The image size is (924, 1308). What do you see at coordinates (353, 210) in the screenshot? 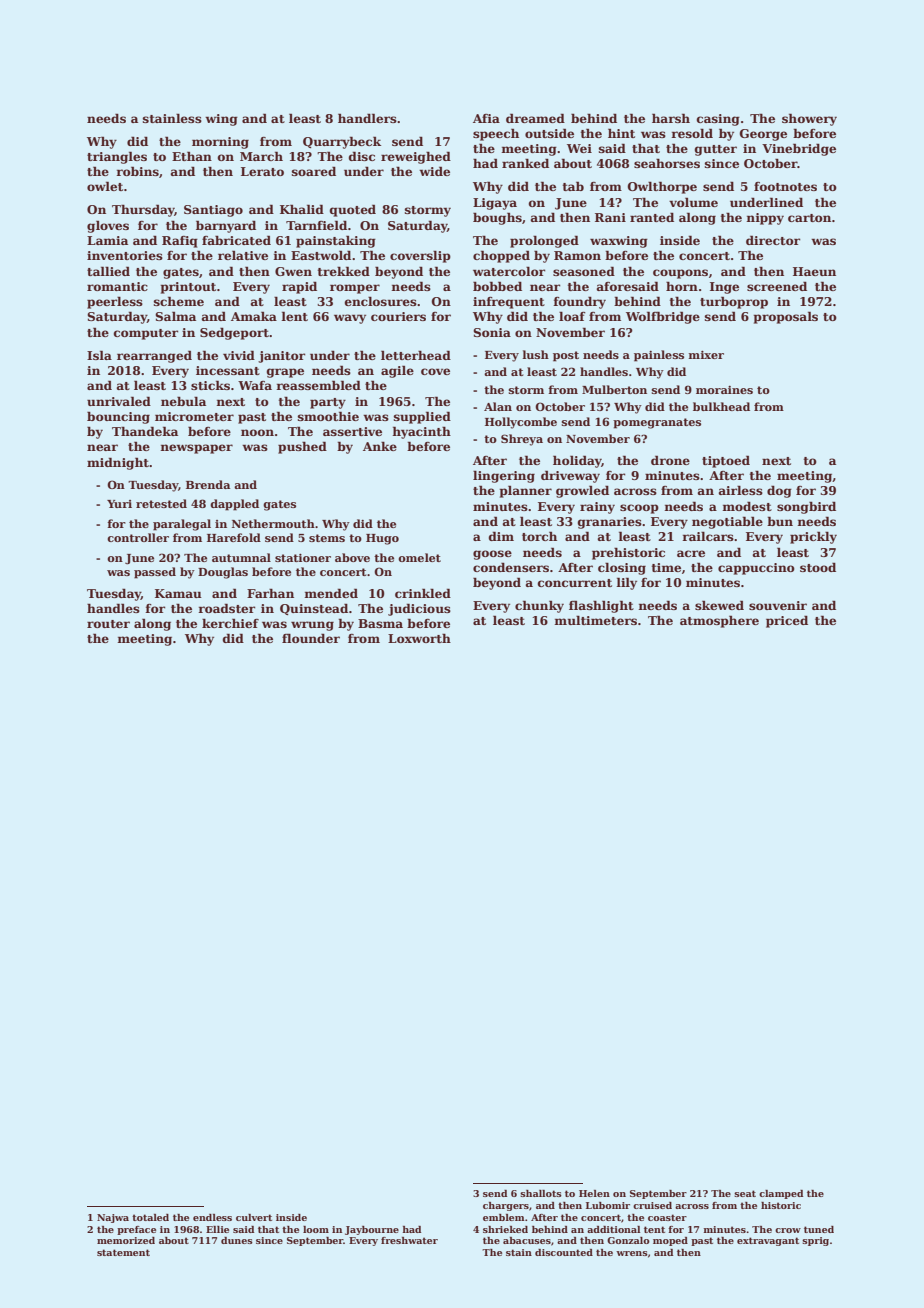
I see `quoted` at bounding box center [353, 210].
